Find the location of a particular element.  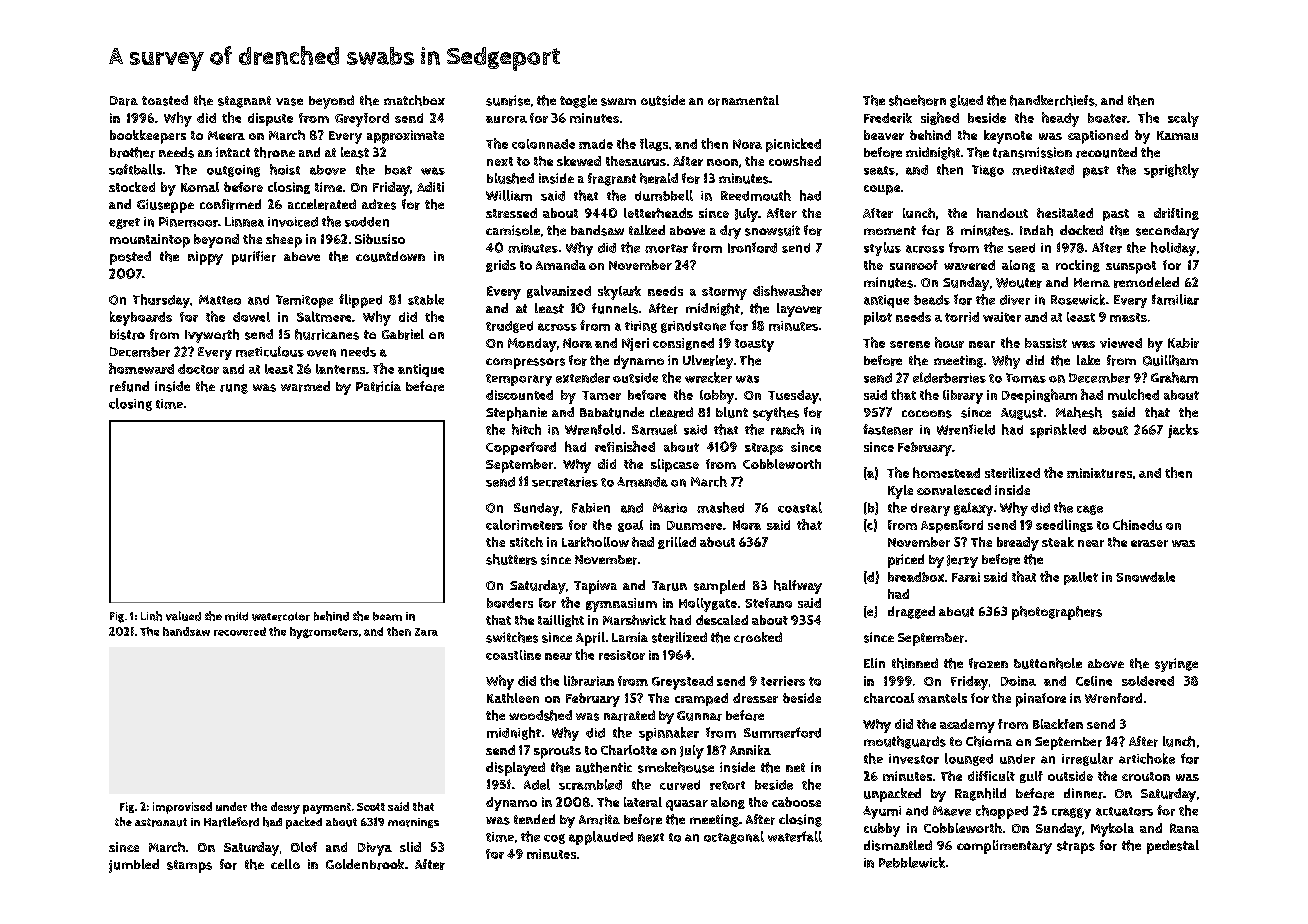

Copperford is located at coordinates (521, 448).
